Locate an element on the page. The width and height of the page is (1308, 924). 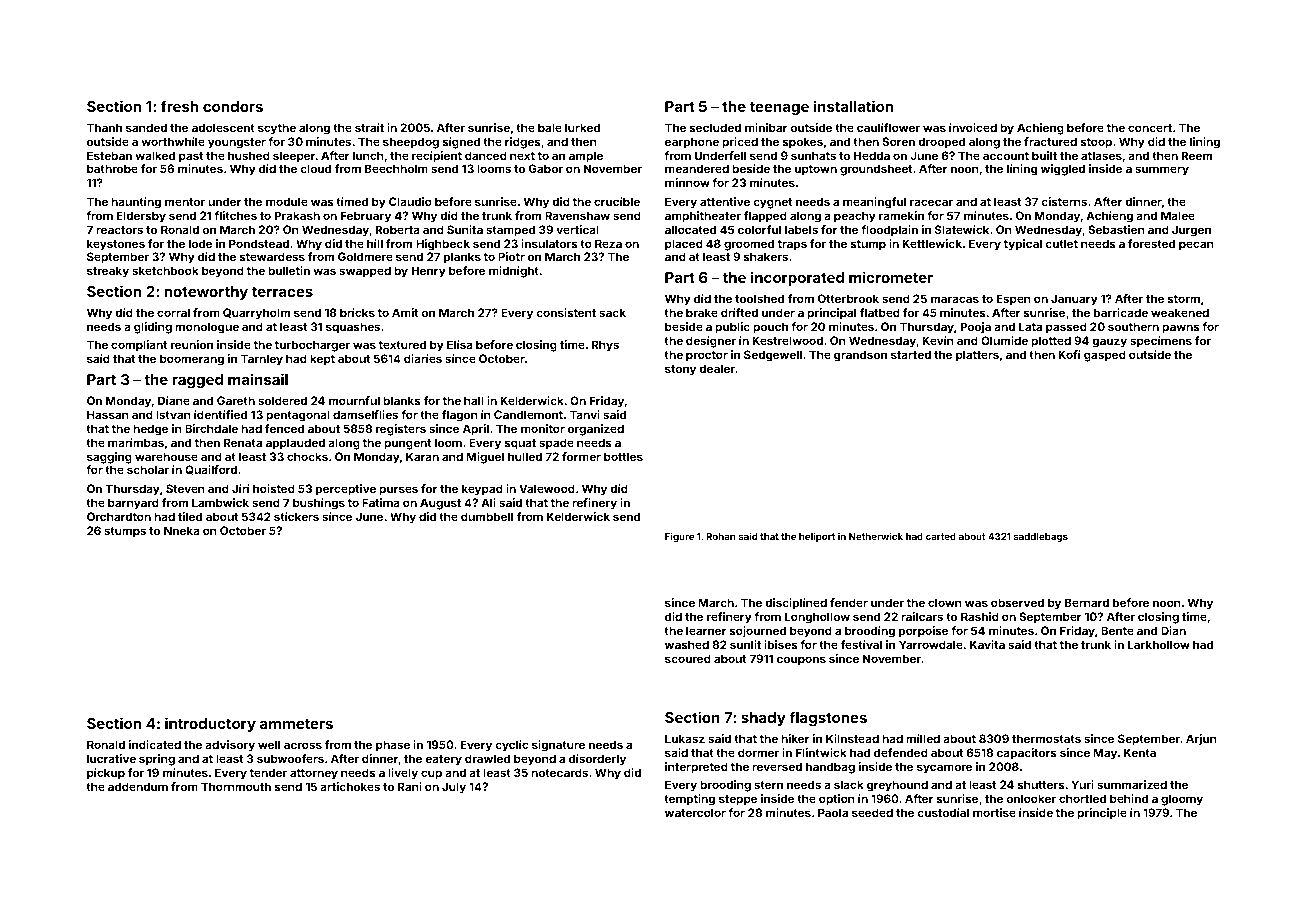
lurked is located at coordinates (582, 127).
